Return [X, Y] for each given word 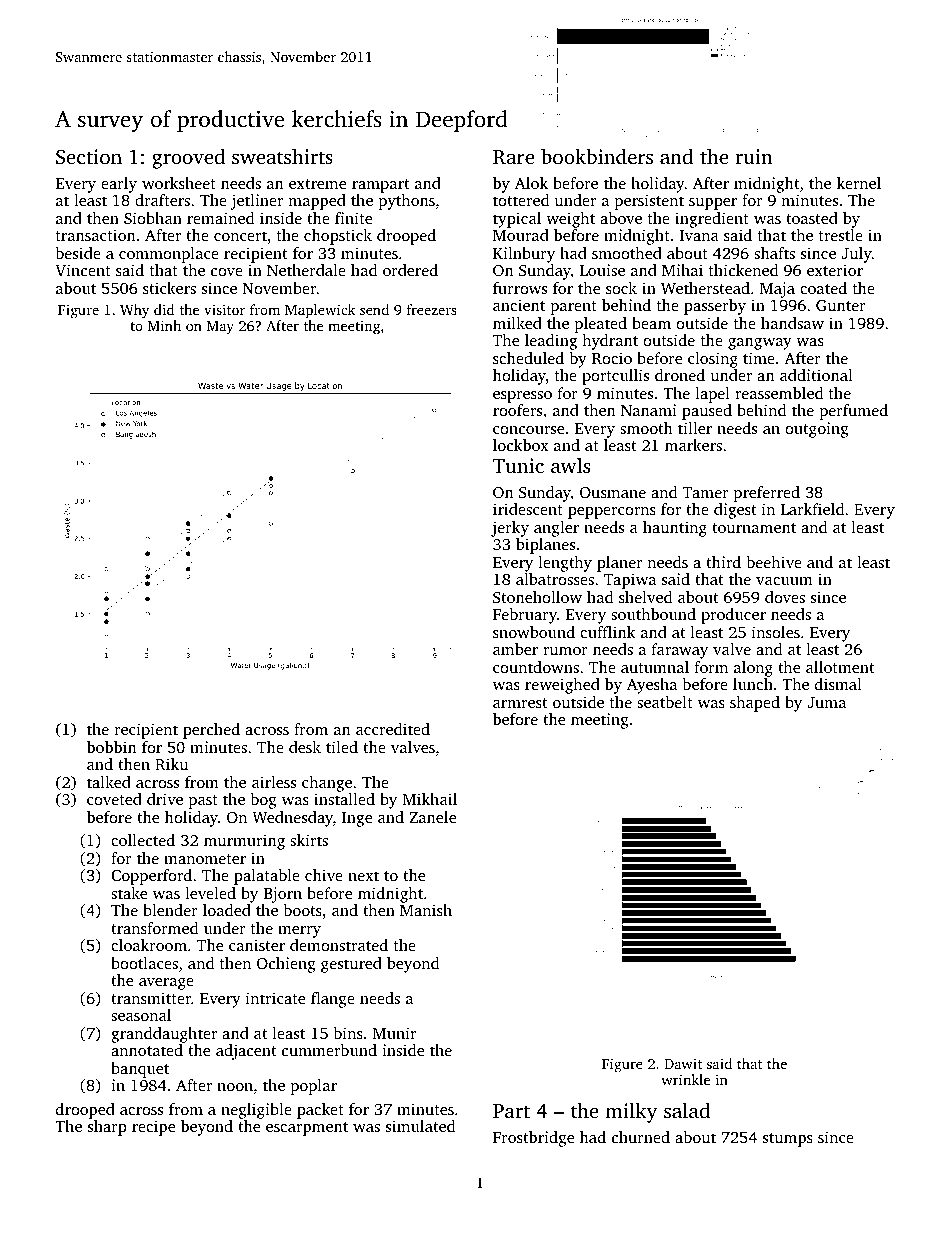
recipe [153, 1128]
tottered [521, 200]
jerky [510, 529]
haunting [675, 529]
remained [220, 218]
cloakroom [149, 945]
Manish [426, 910]
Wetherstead [705, 288]
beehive [774, 562]
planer [620, 564]
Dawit [683, 1064]
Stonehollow [537, 597]
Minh [164, 325]
